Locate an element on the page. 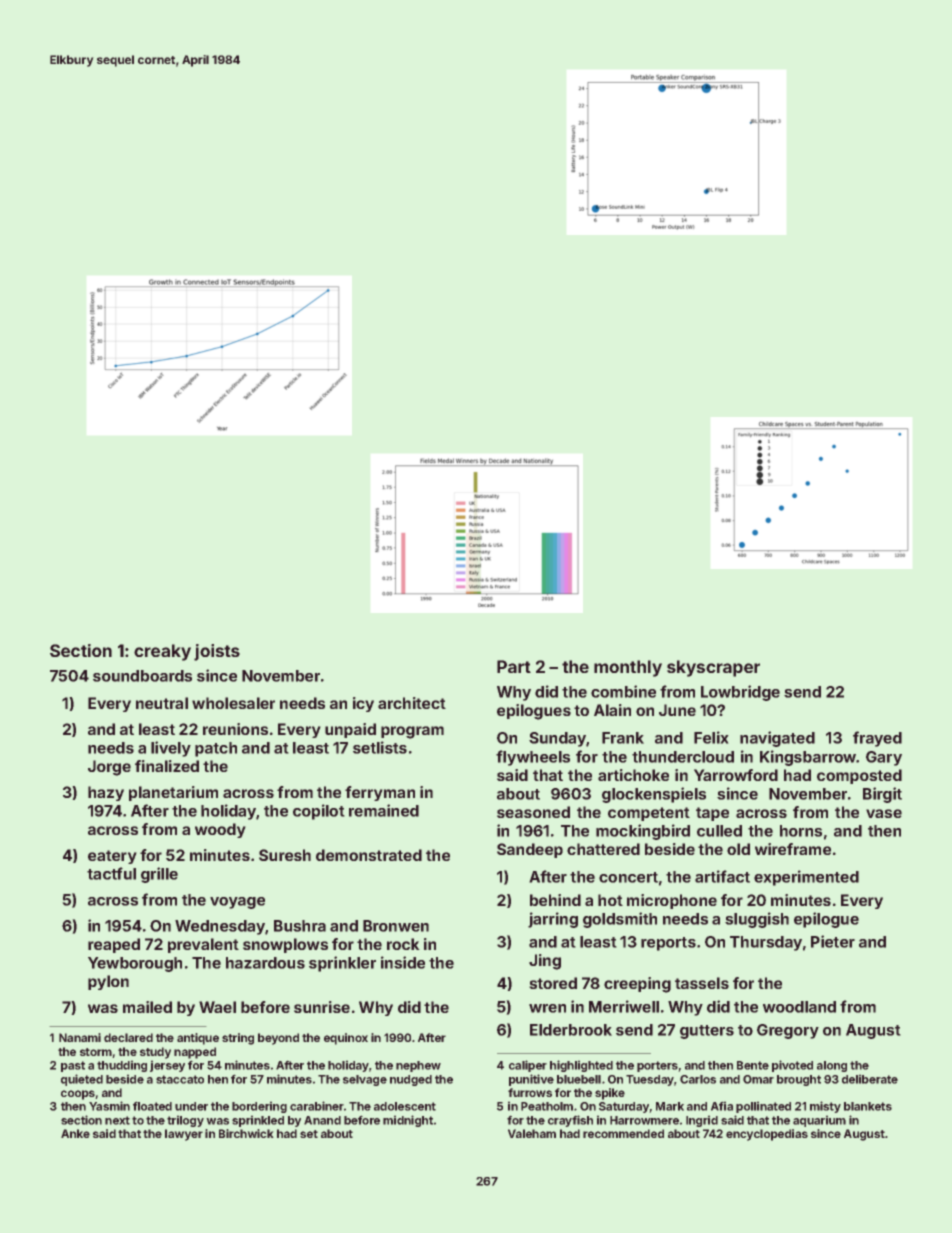  crayfish is located at coordinates (570, 1121).
